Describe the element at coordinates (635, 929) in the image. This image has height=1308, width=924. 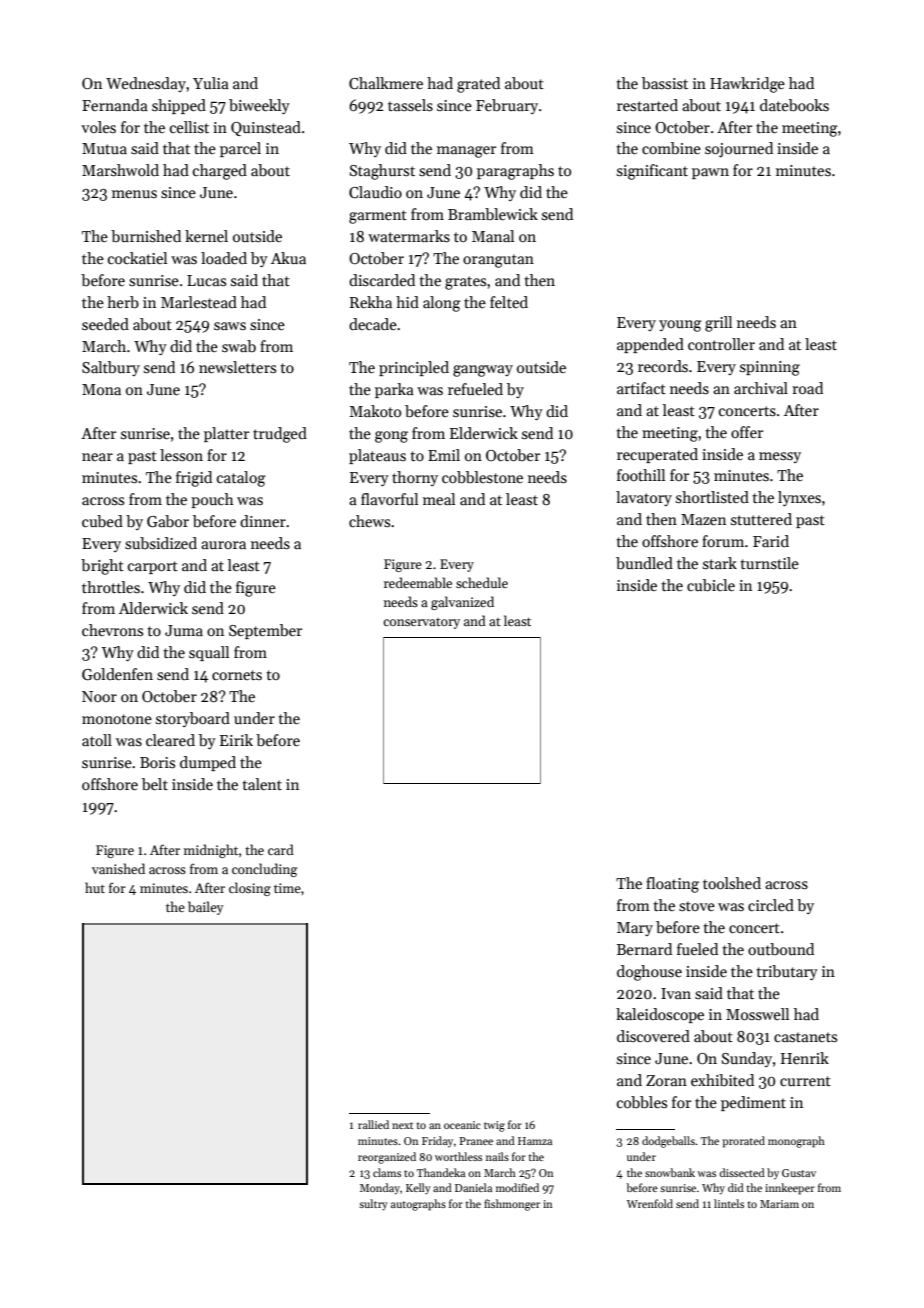
I see `Mary` at that location.
